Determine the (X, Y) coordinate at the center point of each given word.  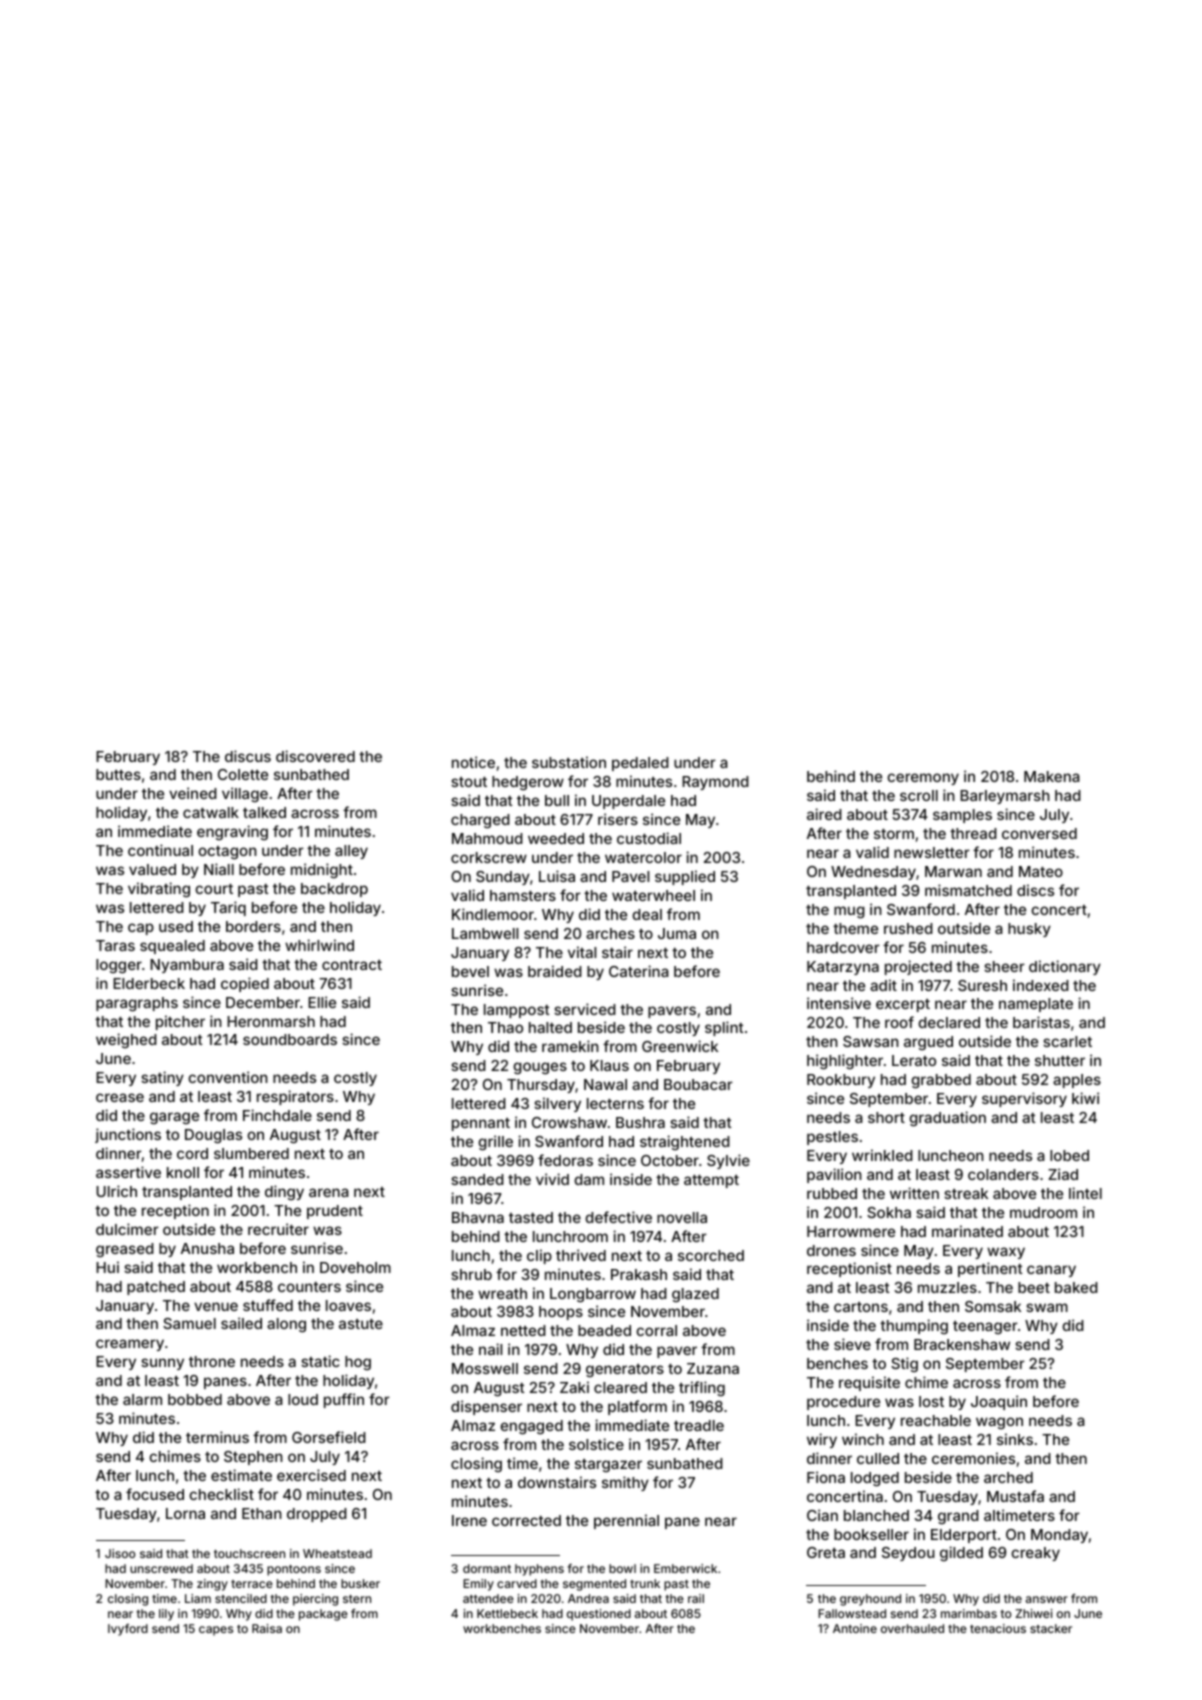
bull (557, 800)
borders (253, 926)
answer (1047, 1599)
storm (894, 834)
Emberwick (685, 1568)
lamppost (517, 1011)
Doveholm (355, 1267)
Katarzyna (843, 968)
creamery (130, 1345)
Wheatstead (337, 1553)
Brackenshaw (962, 1344)
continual (160, 850)
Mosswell (485, 1368)
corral (656, 1330)
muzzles (947, 1287)
